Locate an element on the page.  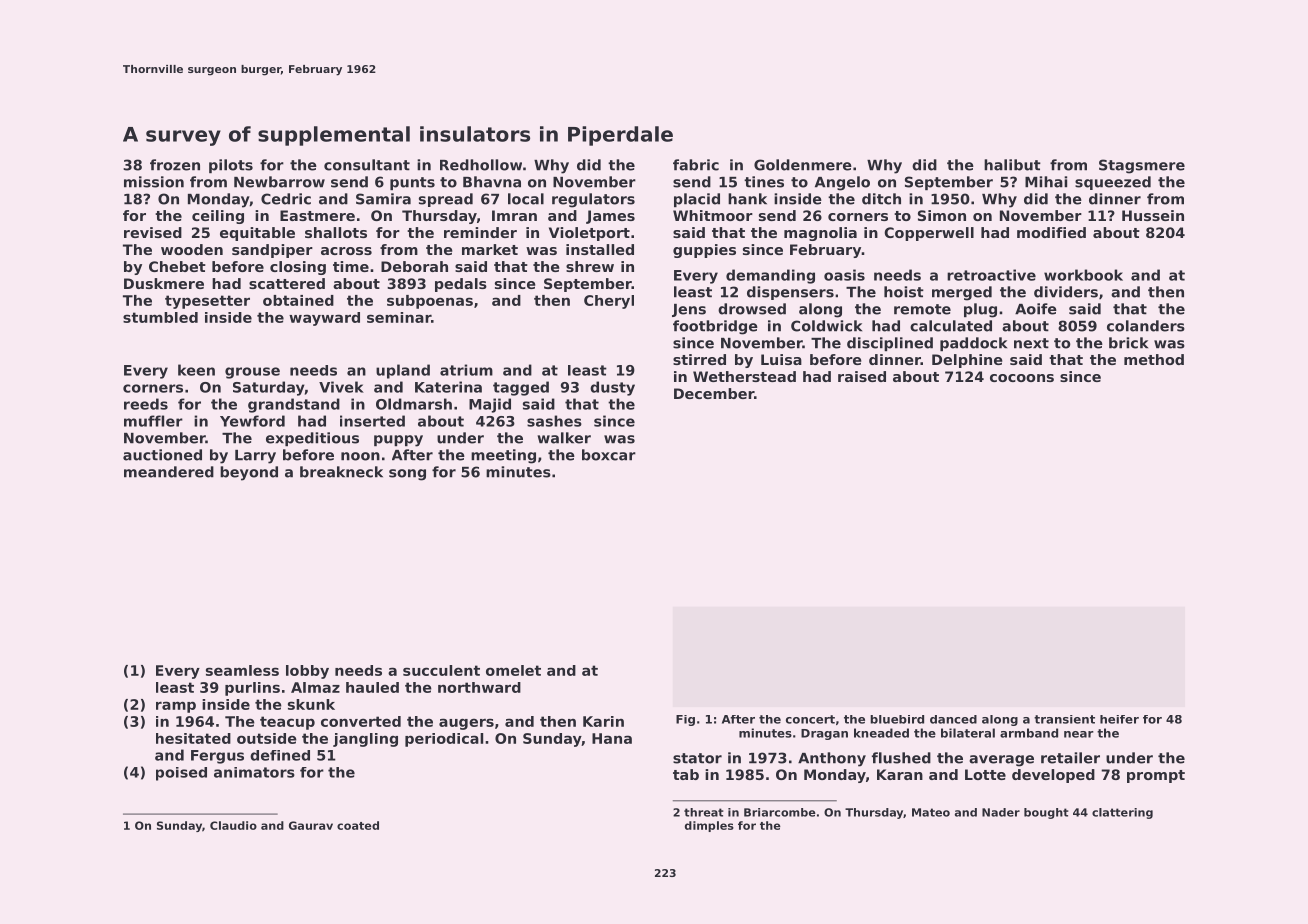
Deborah is located at coordinates (414, 266).
